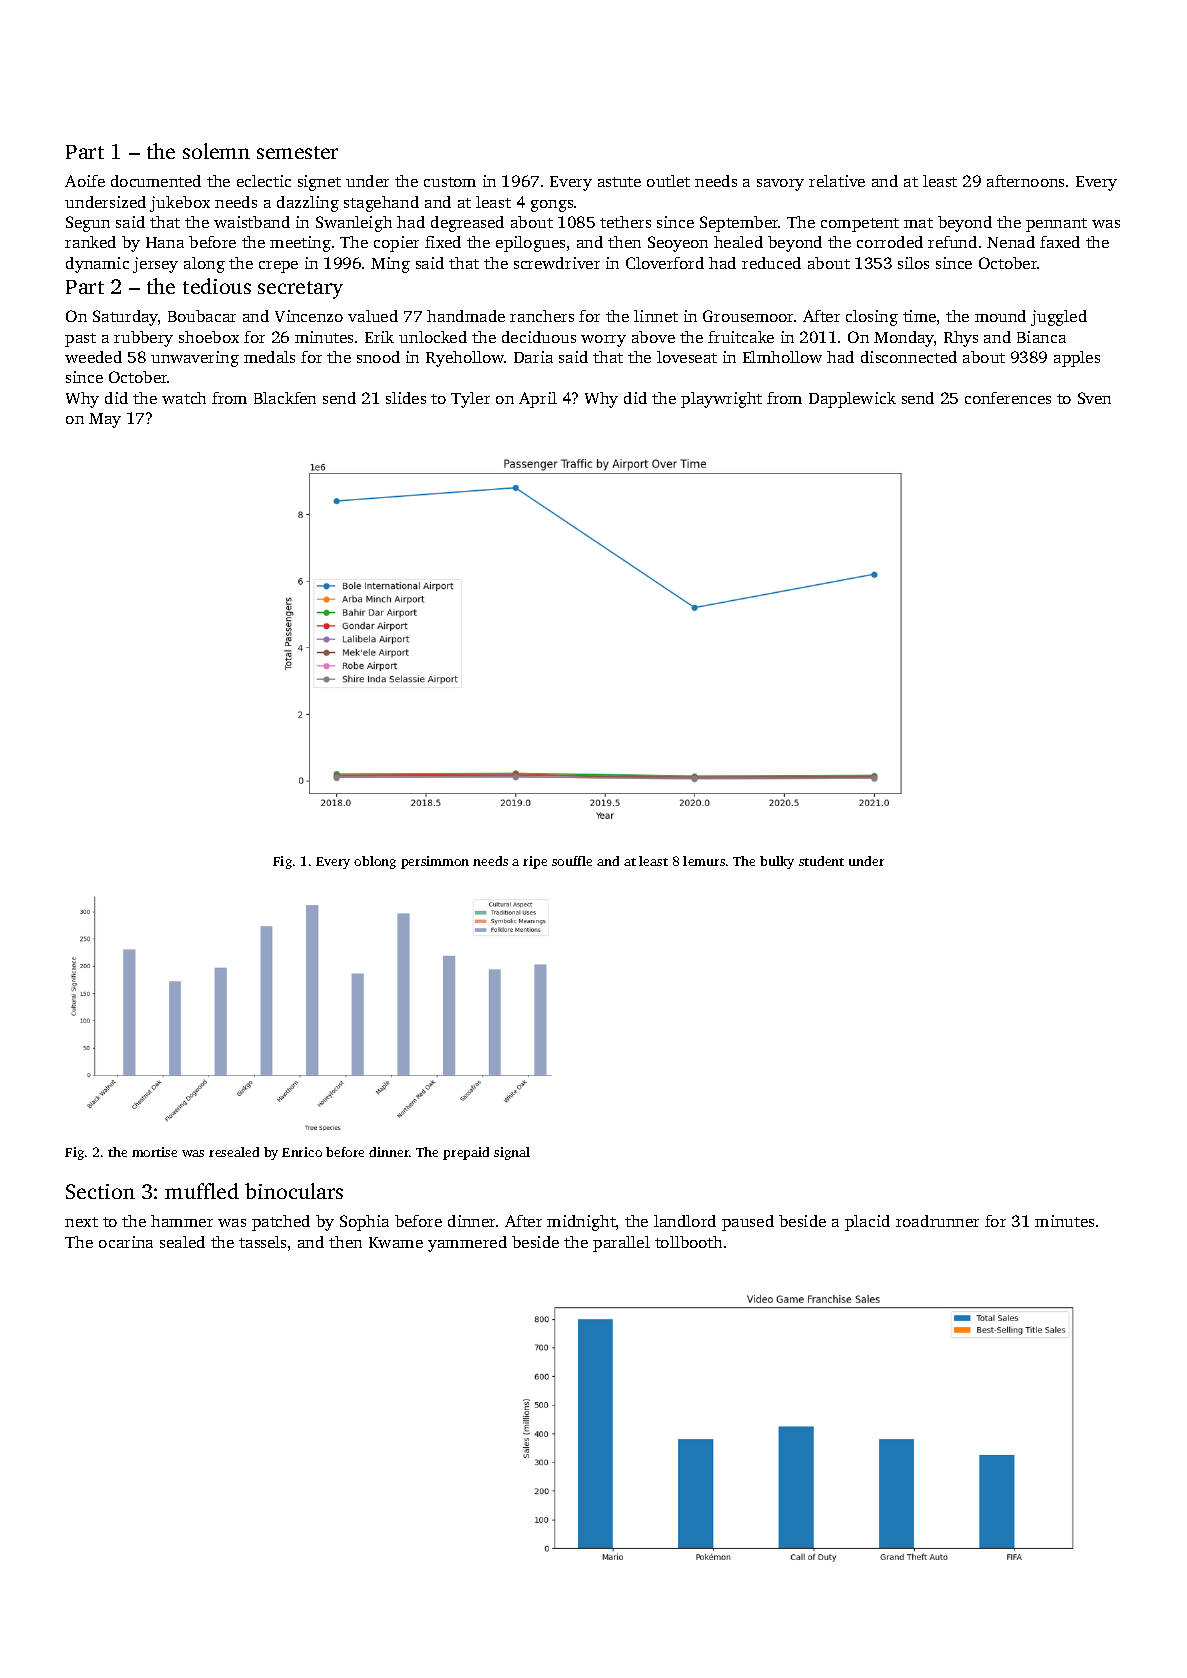 The height and width of the image is (1678, 1187). What do you see at coordinates (154, 1152) in the image?
I see `mortise` at bounding box center [154, 1152].
